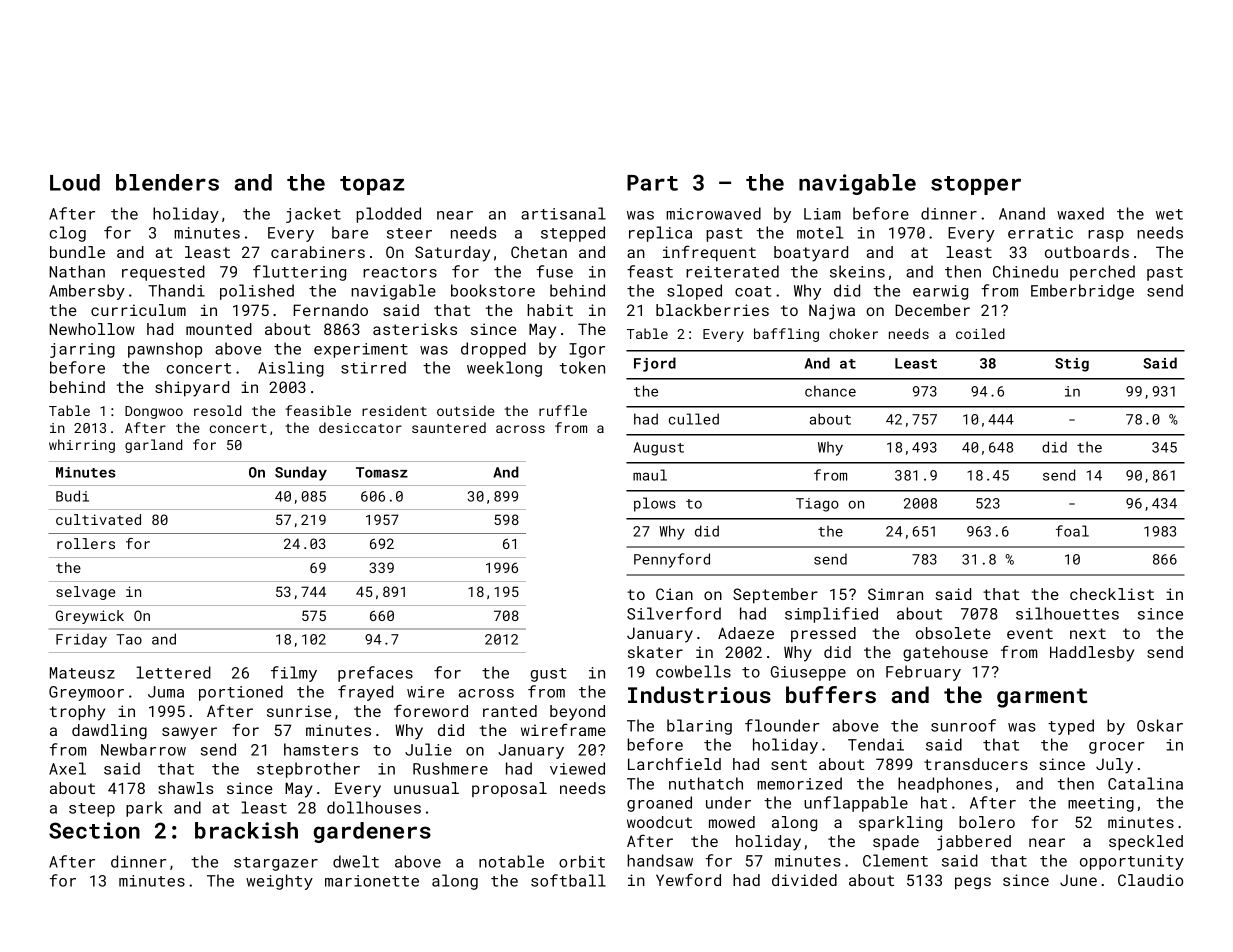 This document has height=952, width=1233. What do you see at coordinates (568, 880) in the document?
I see `softball` at bounding box center [568, 880].
